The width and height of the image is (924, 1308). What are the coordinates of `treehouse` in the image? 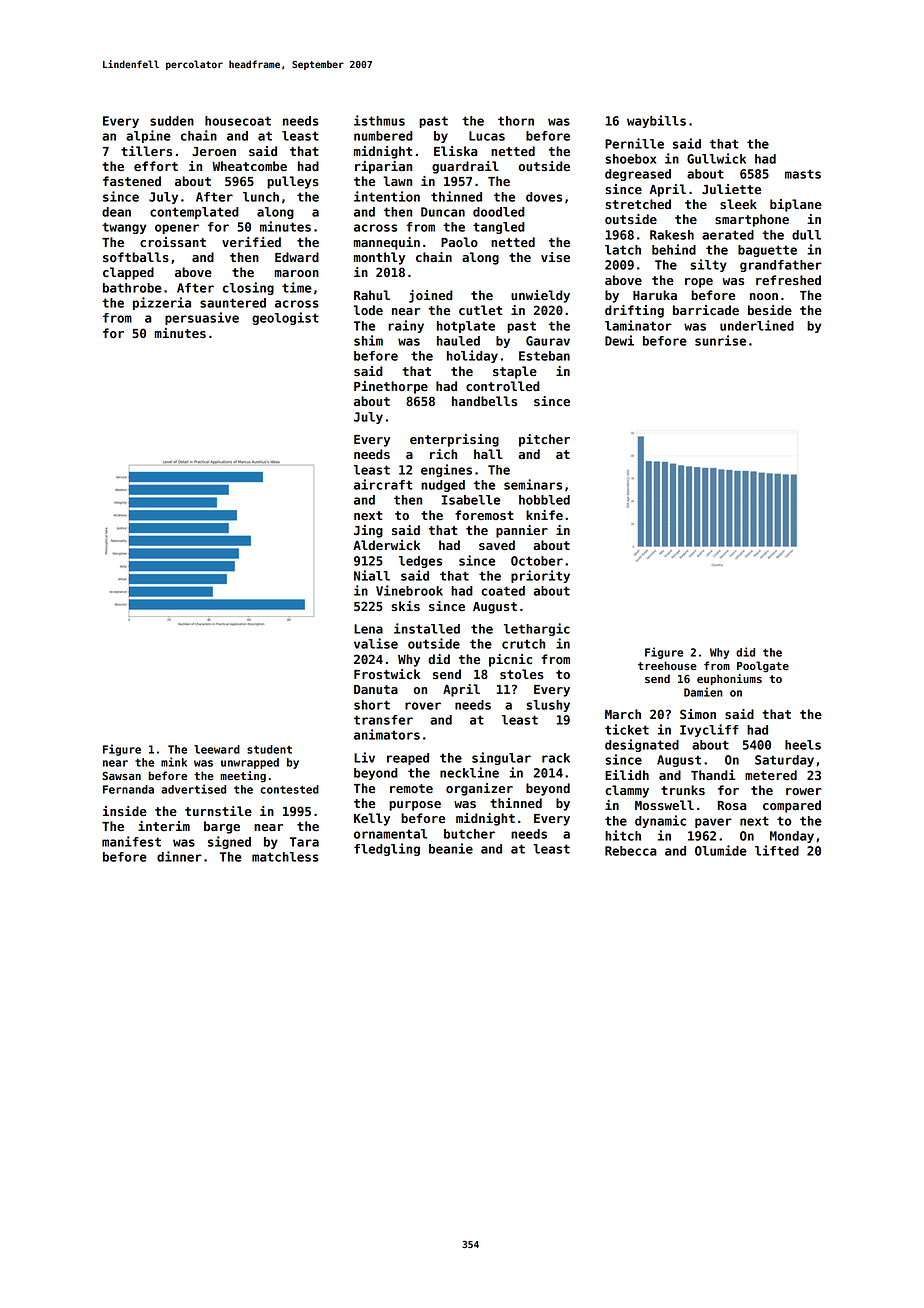 It's located at (667, 665).
